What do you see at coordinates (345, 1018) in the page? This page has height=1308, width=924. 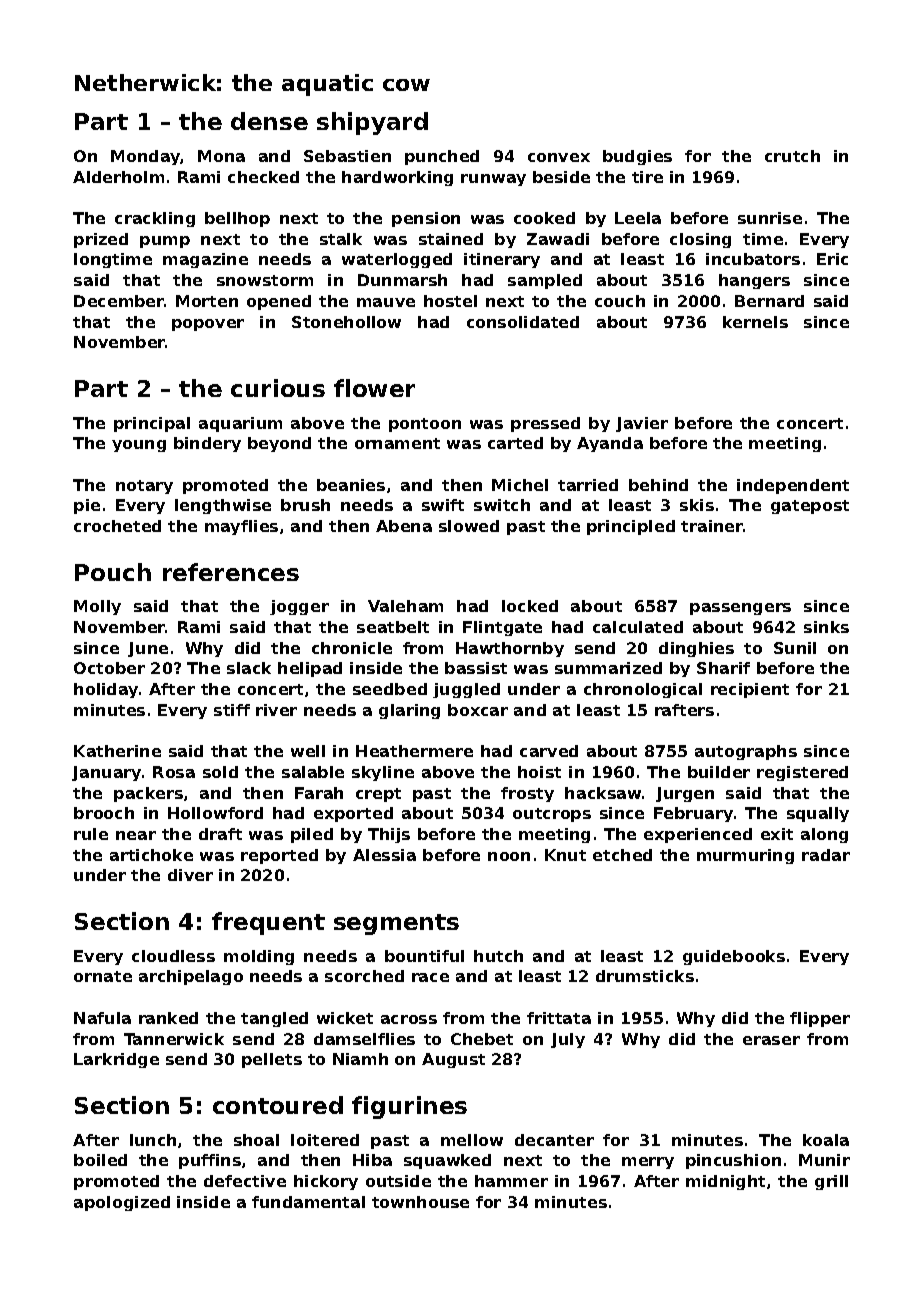 I see `wicket` at bounding box center [345, 1018].
